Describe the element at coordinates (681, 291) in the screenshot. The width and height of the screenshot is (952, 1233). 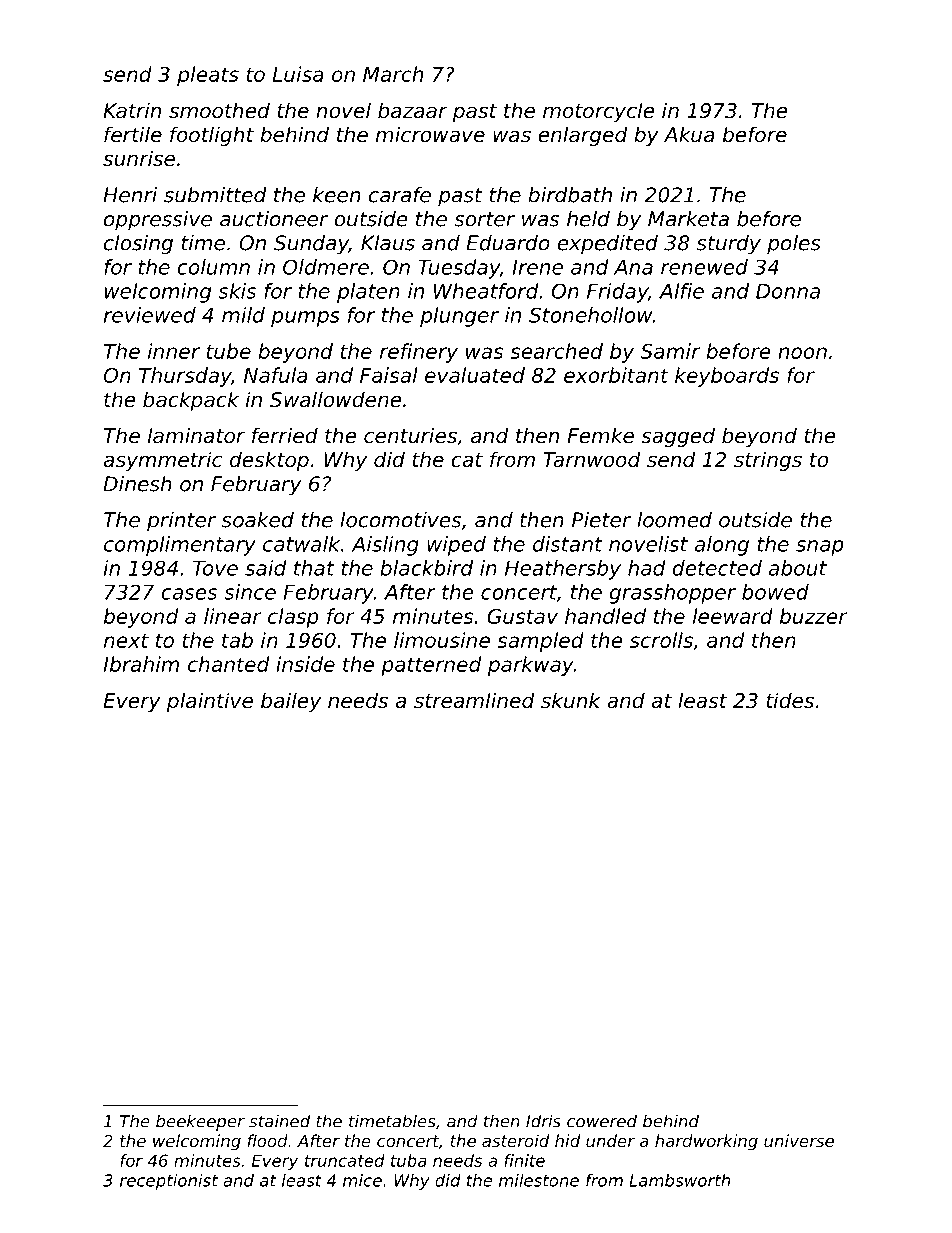
I see `Alfie` at that location.
